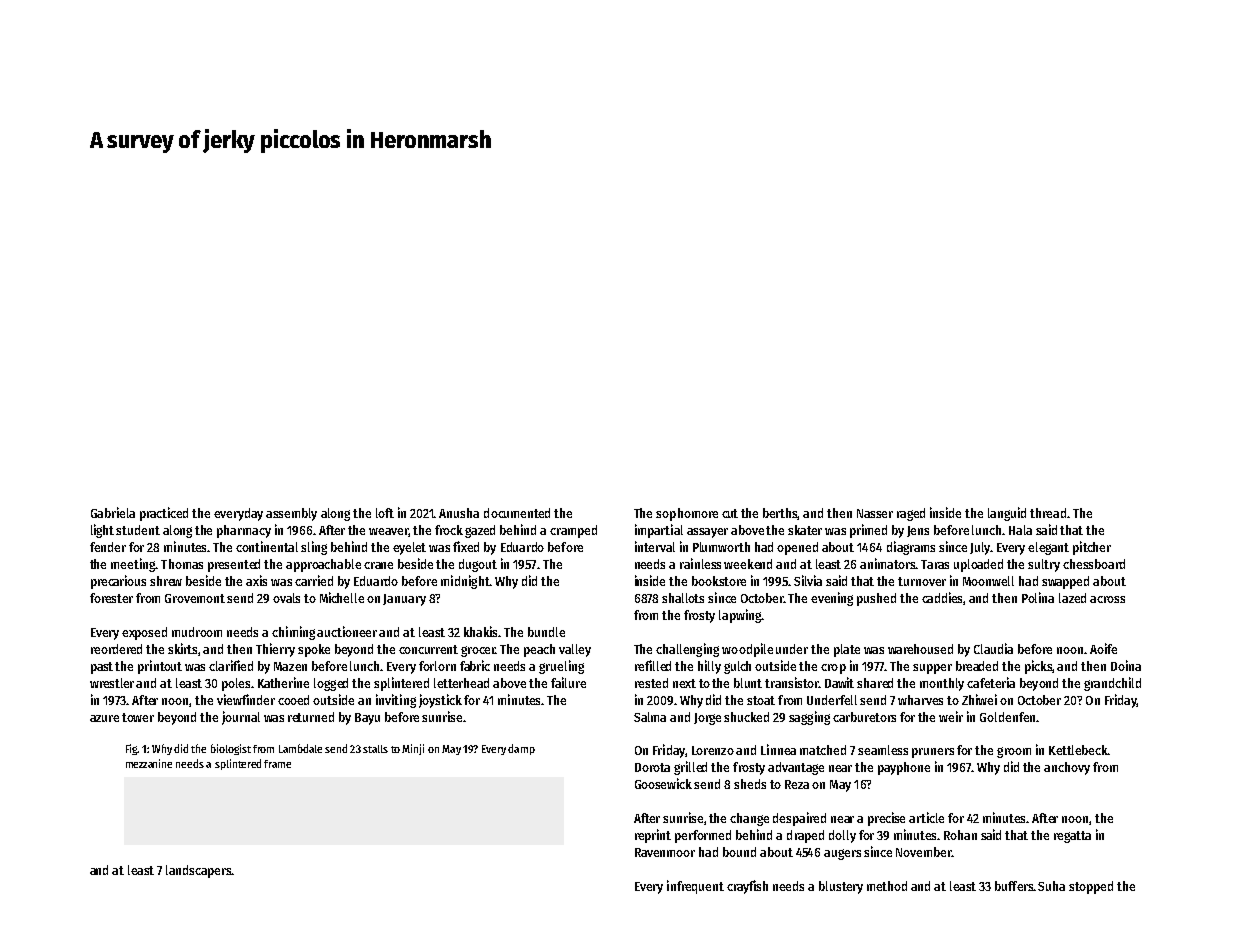 The height and width of the screenshot is (952, 1233). What do you see at coordinates (440, 701) in the screenshot?
I see `joystick` at bounding box center [440, 701].
